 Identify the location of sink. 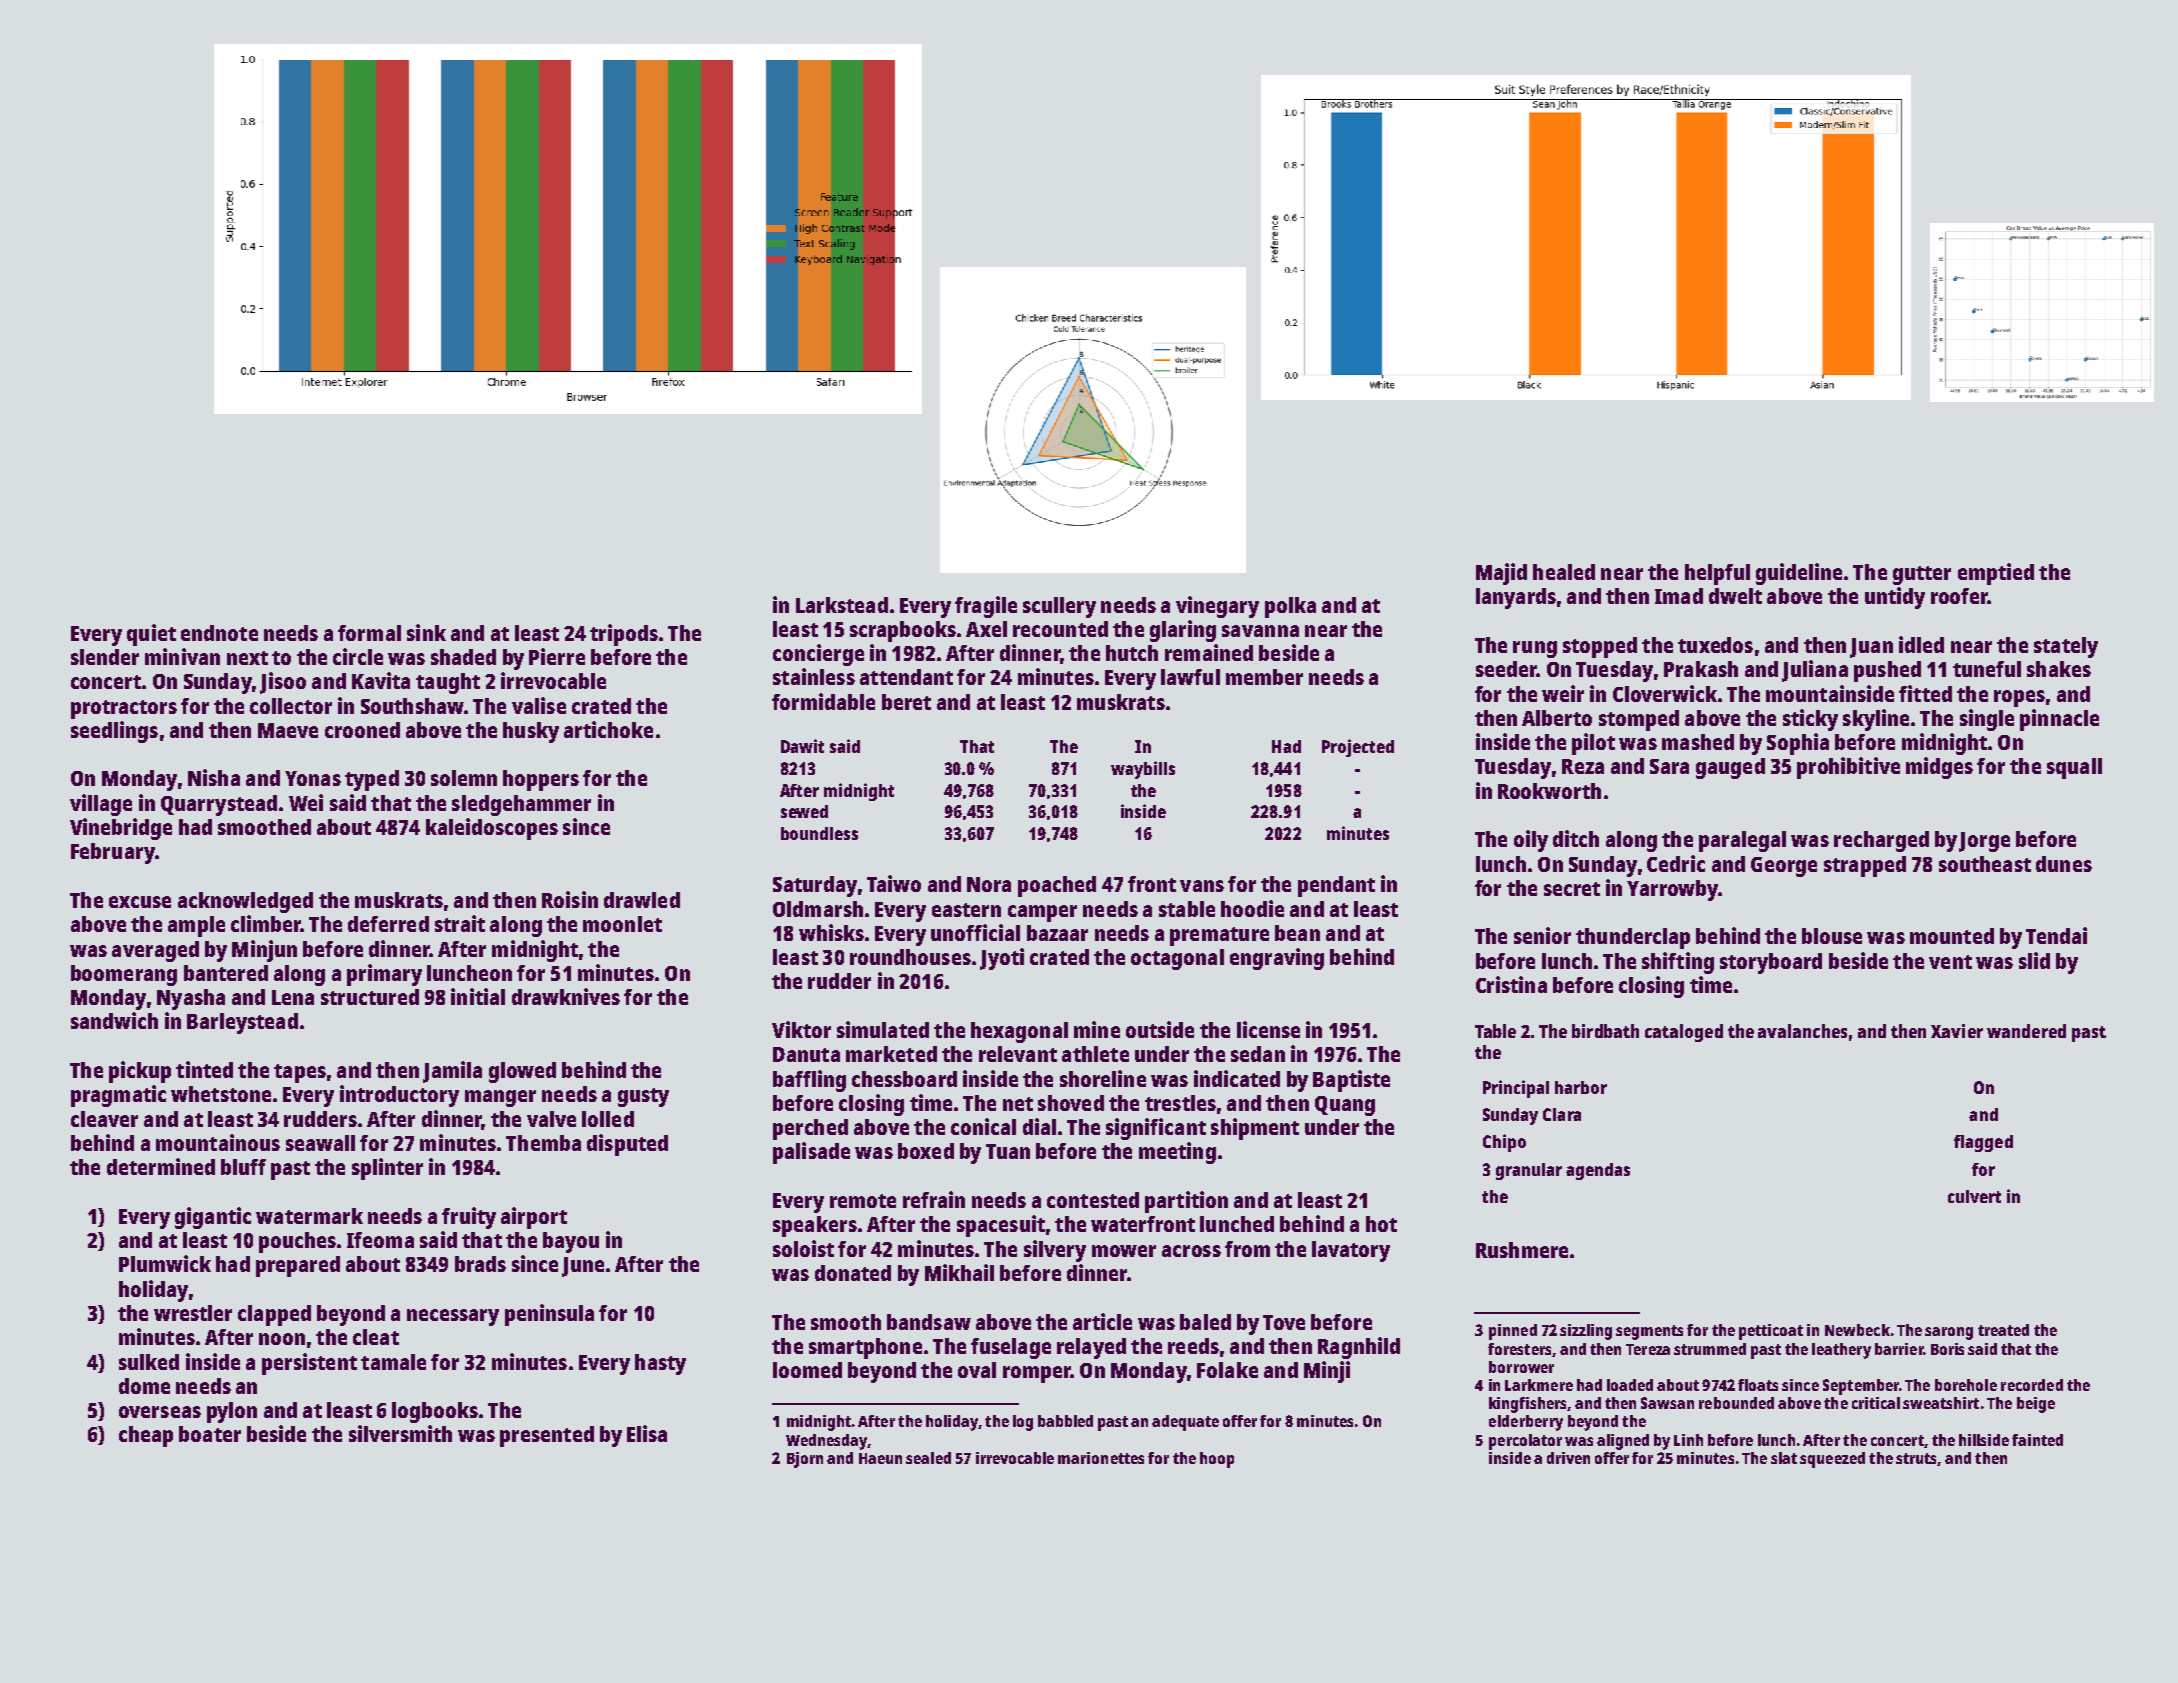
(426, 632).
